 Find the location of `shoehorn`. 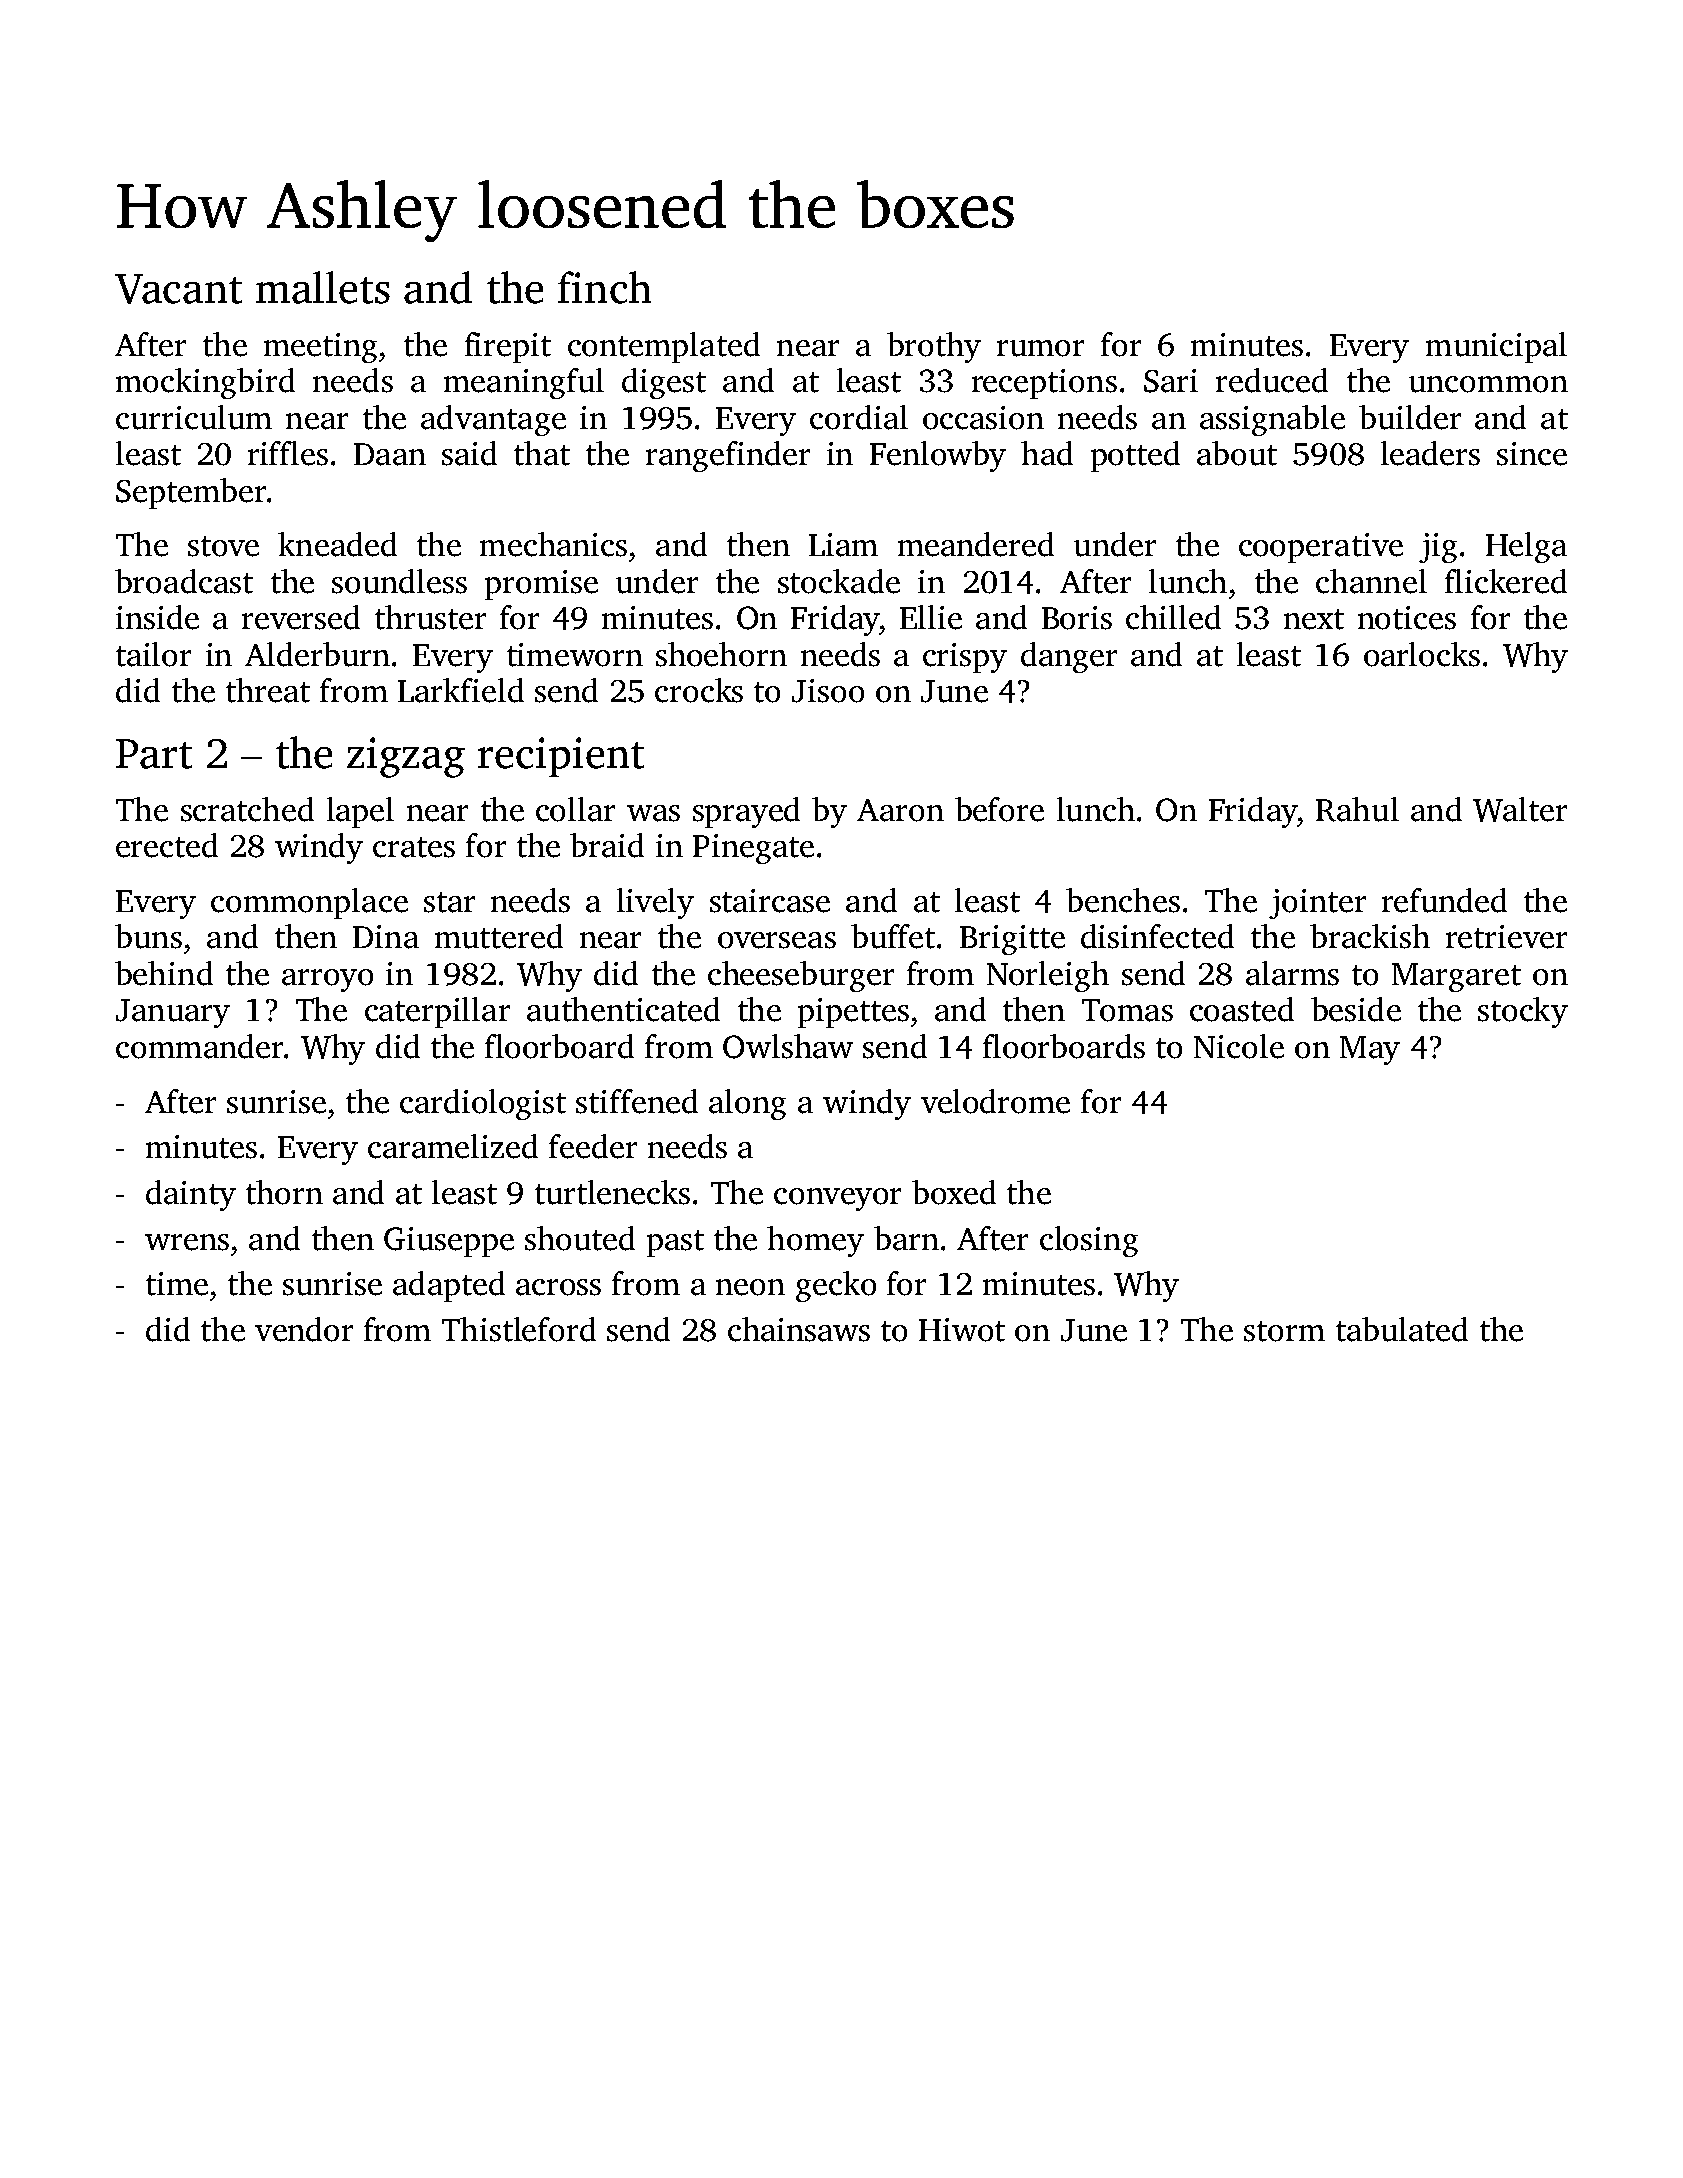

shoehorn is located at coordinates (721, 654).
